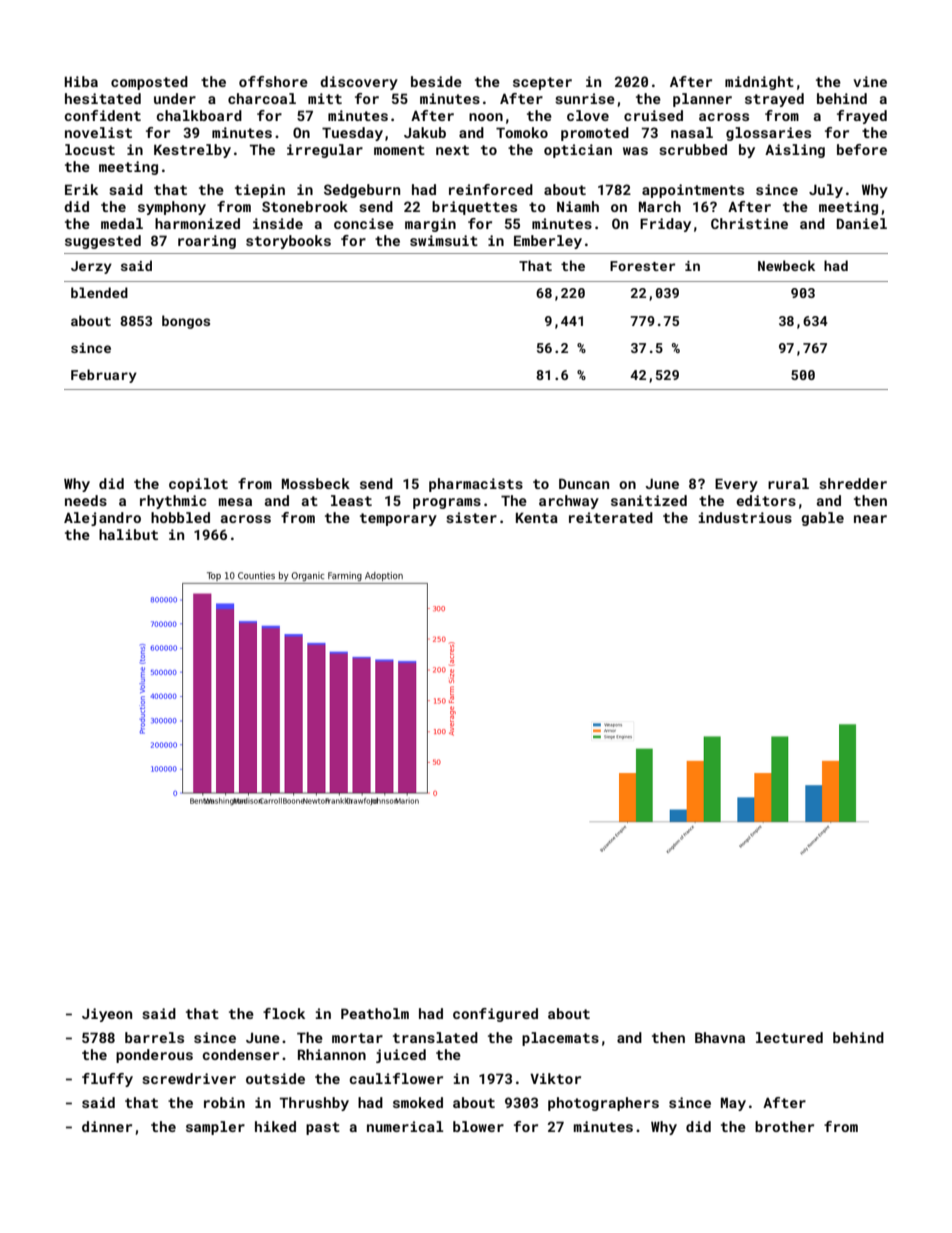 The height and width of the screenshot is (1233, 952). I want to click on Jiyeon, so click(107, 1015).
